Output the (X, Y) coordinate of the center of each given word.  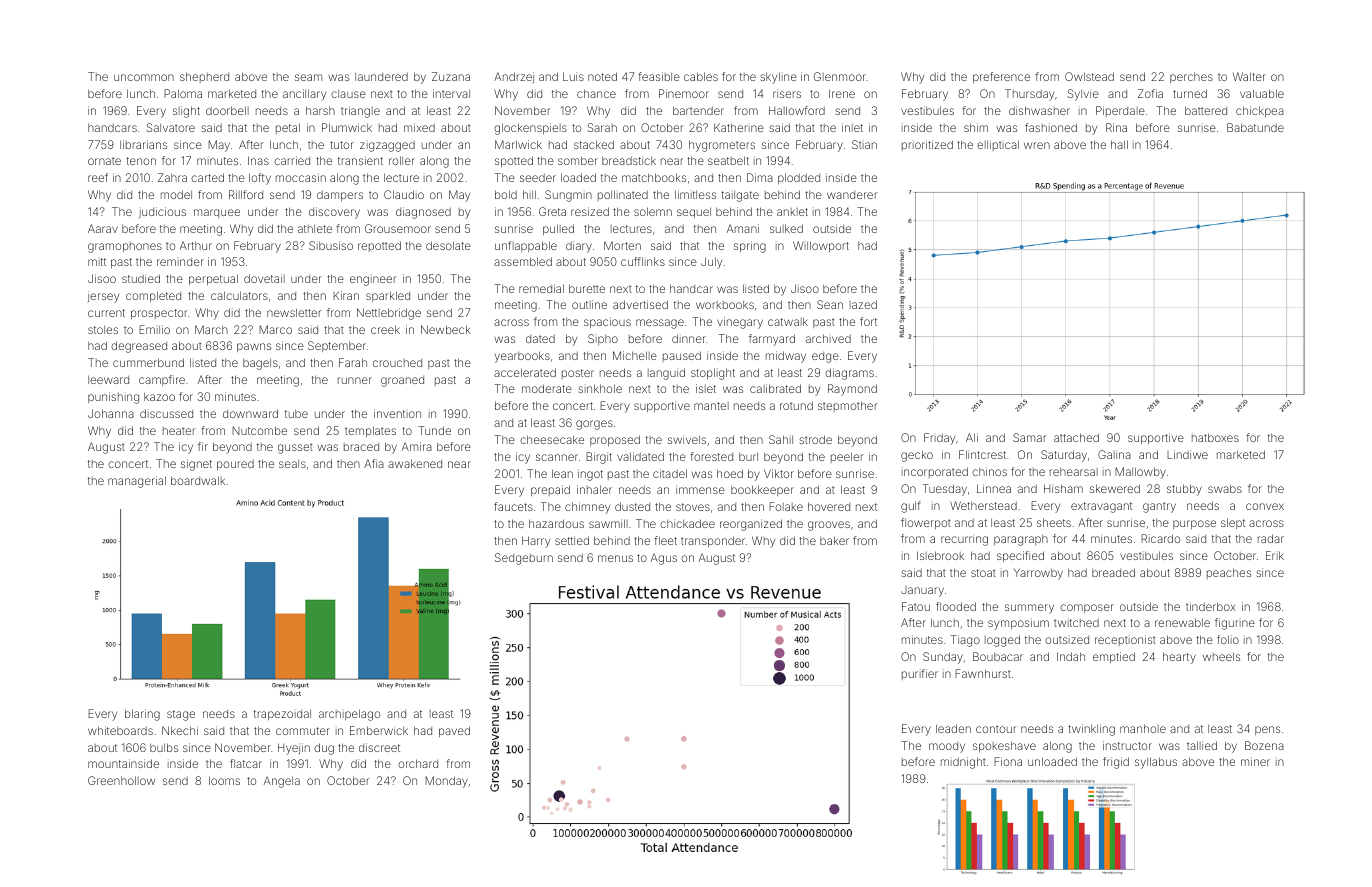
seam (308, 77)
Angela (282, 782)
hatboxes (1215, 437)
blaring (142, 715)
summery (1029, 609)
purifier (920, 674)
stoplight (713, 374)
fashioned (1051, 127)
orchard (418, 763)
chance (596, 93)
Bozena (1264, 745)
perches (1191, 78)
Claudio (404, 194)
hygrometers (722, 146)
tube (296, 414)
